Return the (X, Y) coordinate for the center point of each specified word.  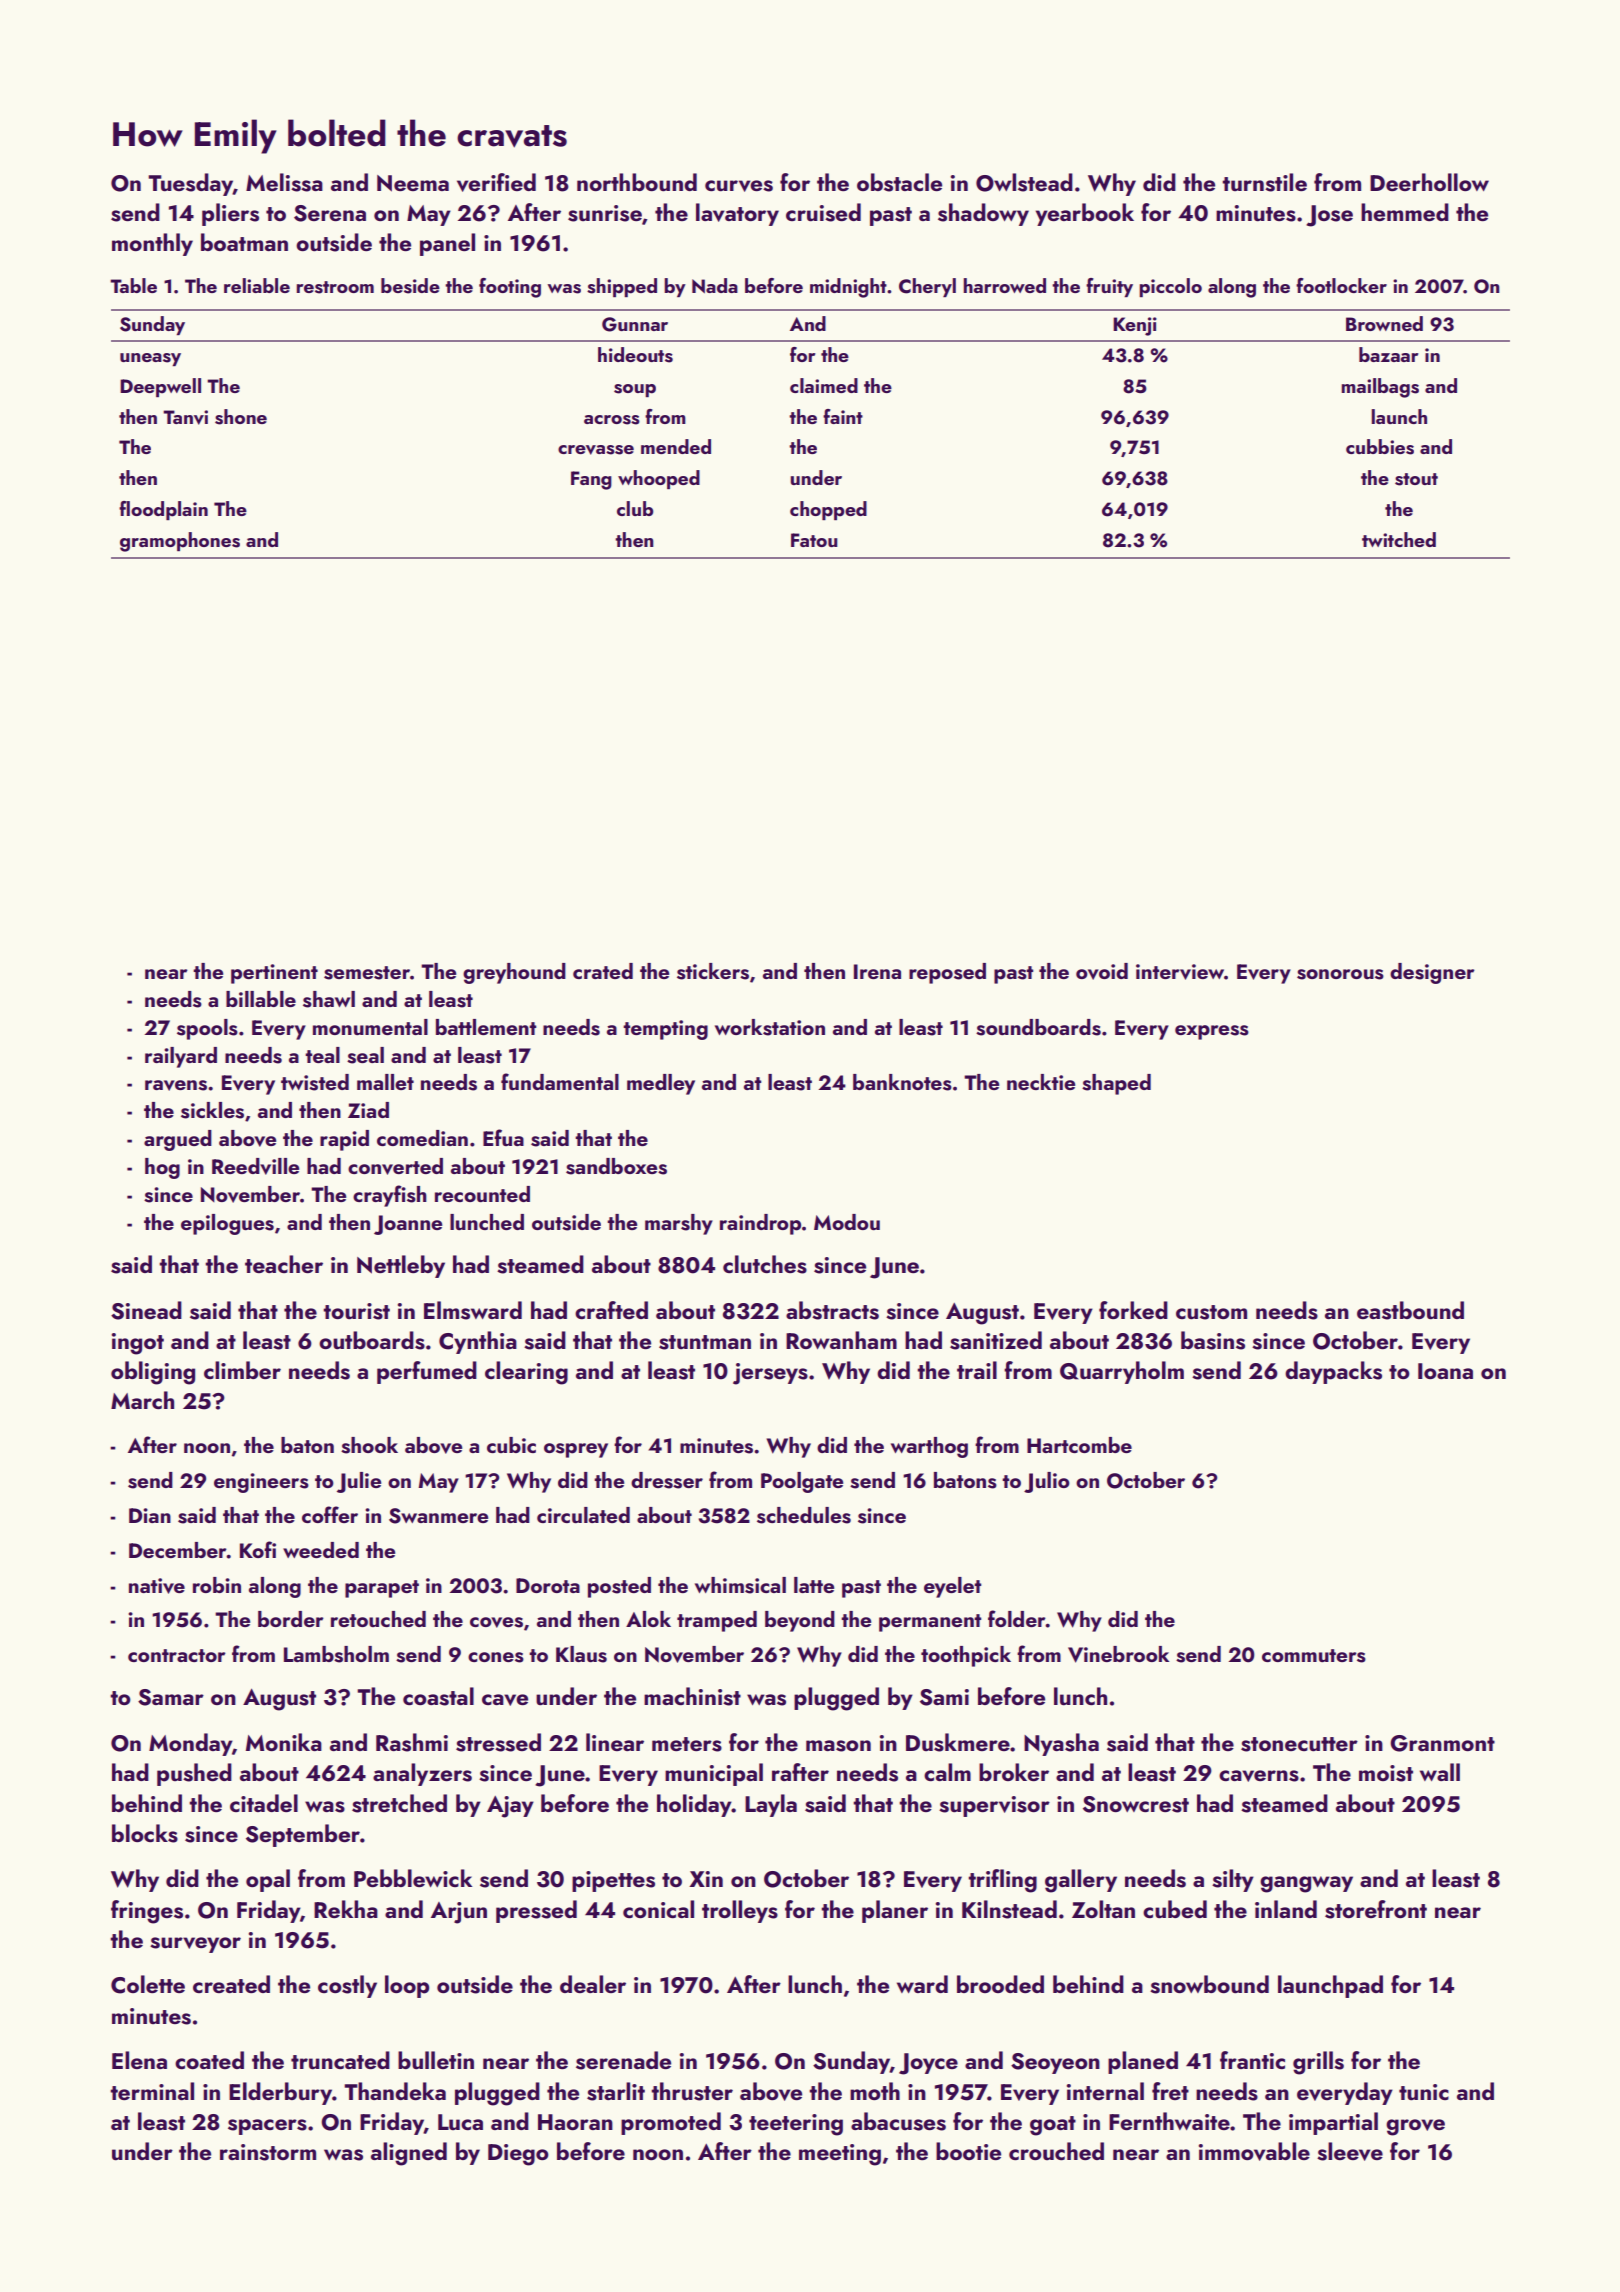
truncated (340, 2060)
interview (1180, 972)
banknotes (902, 1082)
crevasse (596, 450)
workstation (770, 1027)
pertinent (274, 974)
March (142, 1400)
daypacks (1333, 1372)
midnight (848, 288)
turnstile (1264, 182)
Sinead (146, 1310)
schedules (804, 1515)
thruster (692, 2091)
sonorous (1340, 974)
